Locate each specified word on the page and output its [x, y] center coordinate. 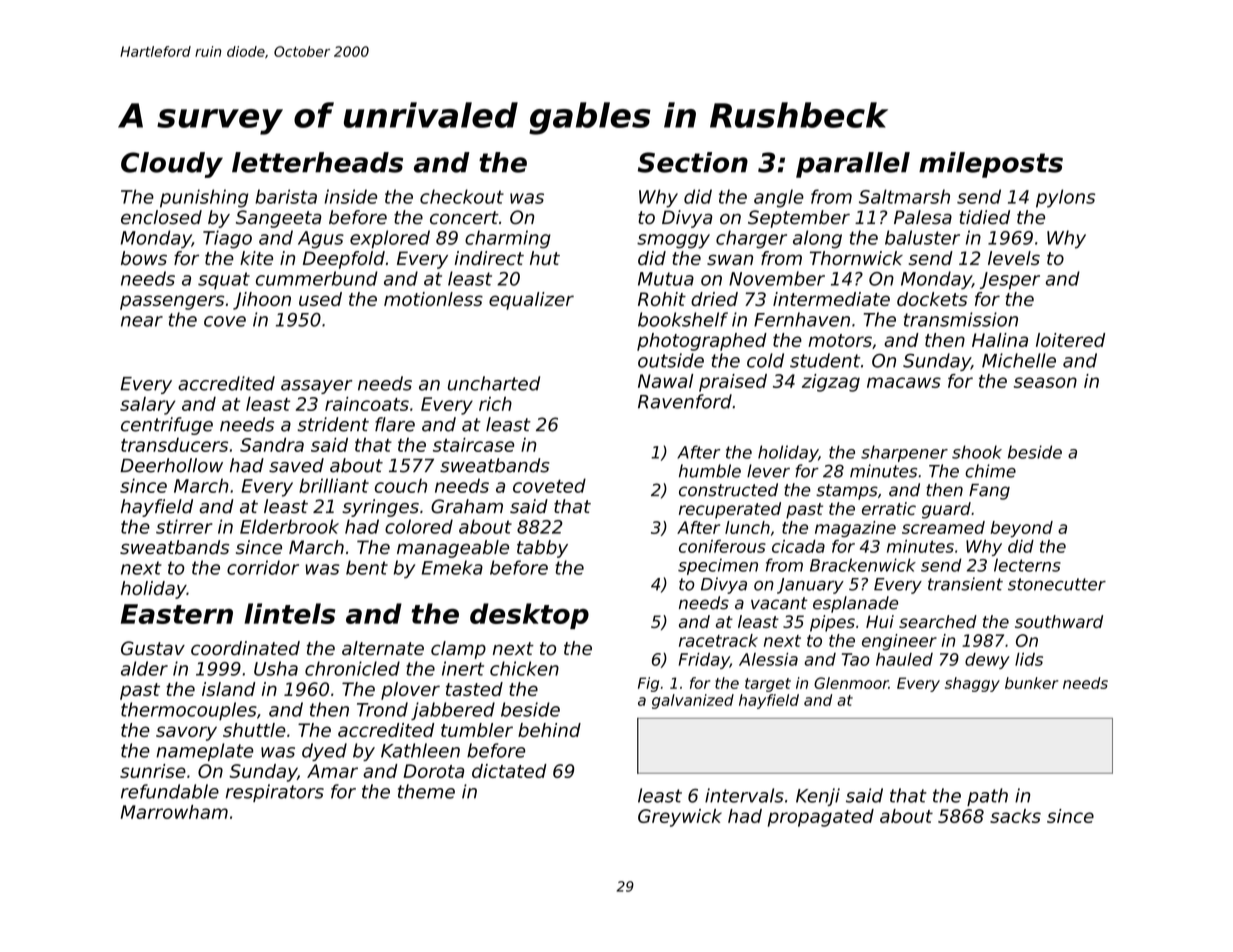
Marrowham [174, 812]
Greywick [680, 818]
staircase [473, 445]
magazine [855, 529]
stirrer [184, 526]
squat [224, 280]
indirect [489, 258]
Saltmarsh [904, 196]
